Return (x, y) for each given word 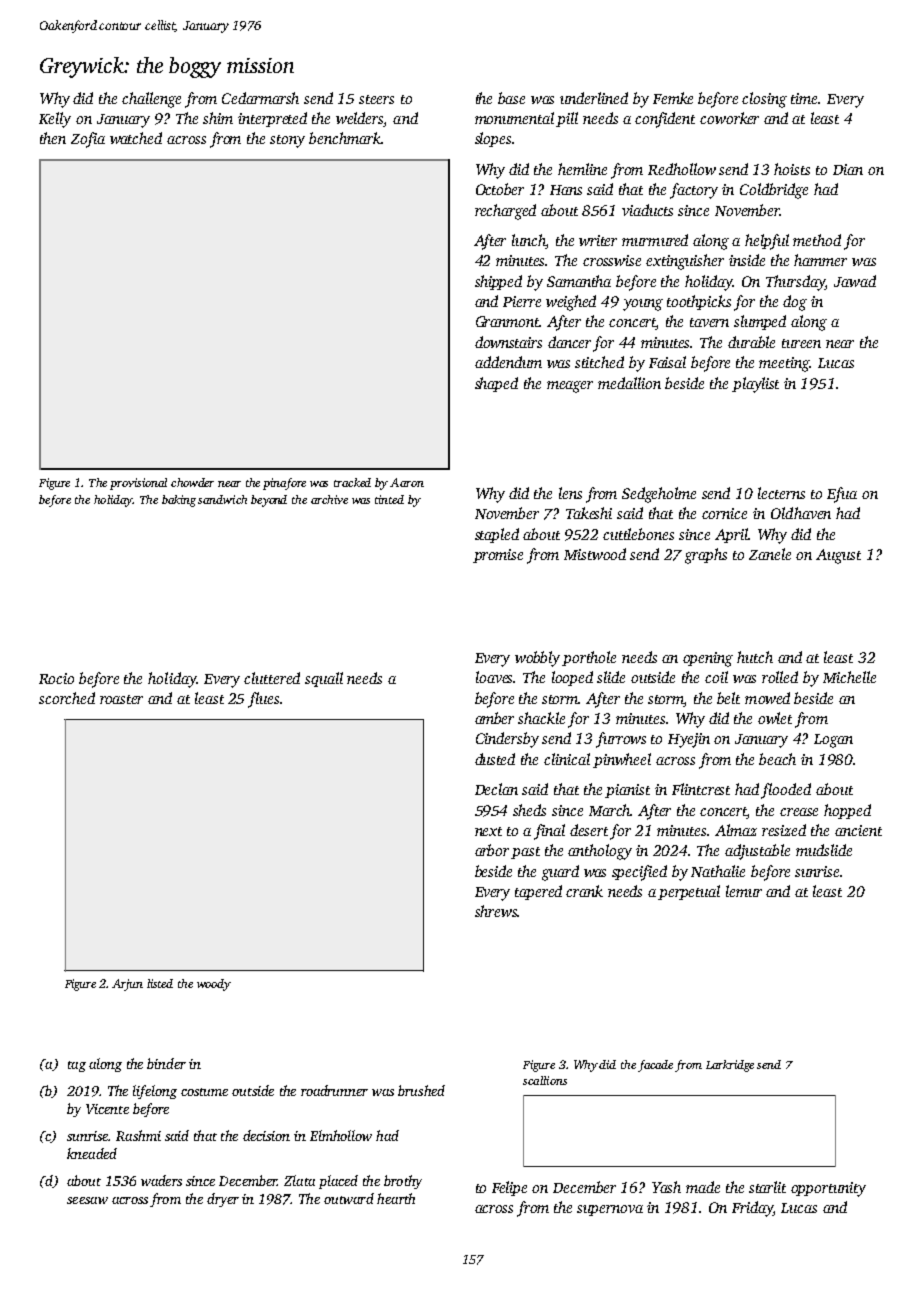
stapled (497, 535)
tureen (801, 343)
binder (166, 1063)
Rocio (56, 678)
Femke (673, 98)
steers (376, 99)
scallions (545, 1080)
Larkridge (730, 1066)
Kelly (55, 120)
